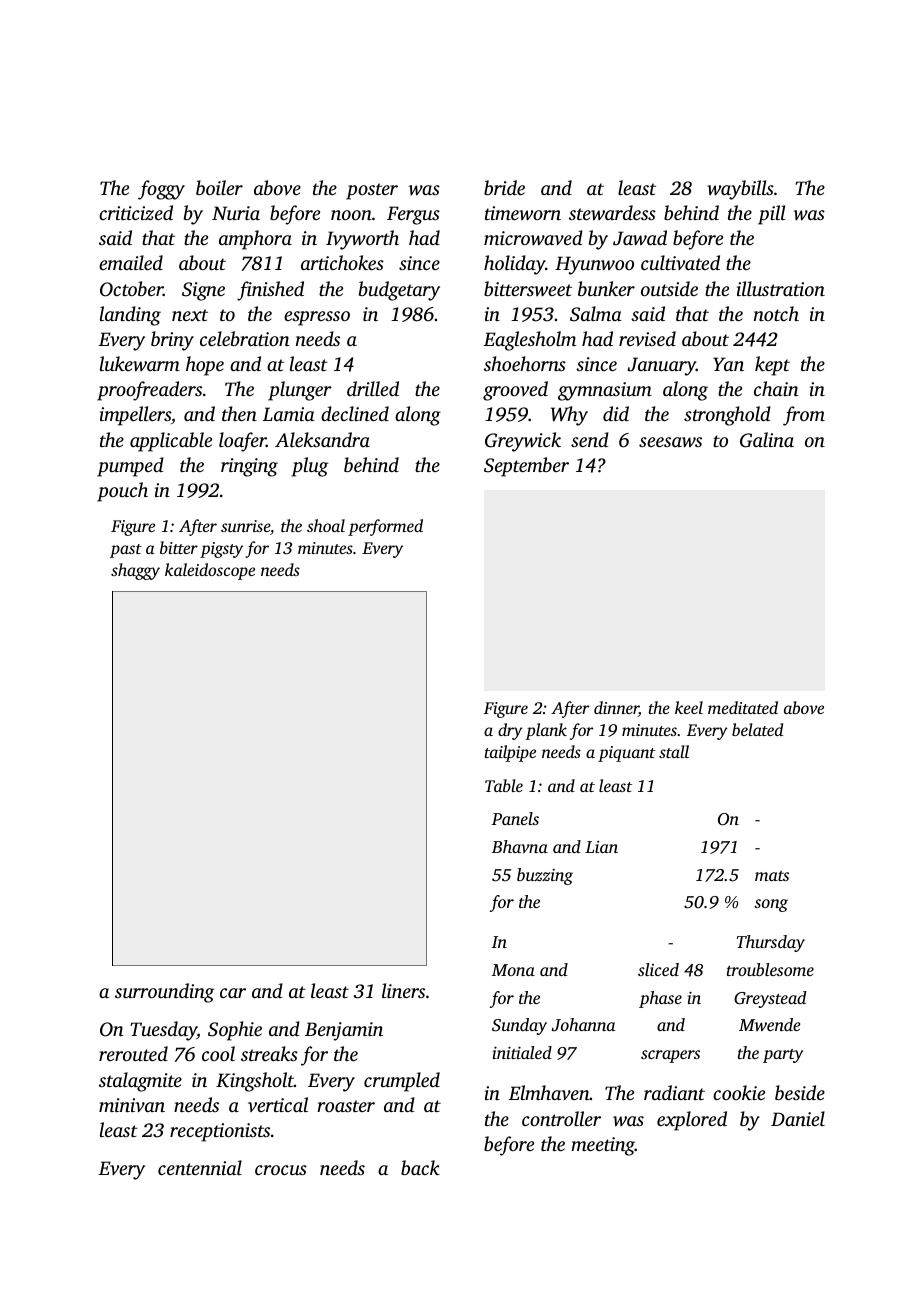 The height and width of the image is (1311, 924). What do you see at coordinates (504, 187) in the image?
I see `bride` at bounding box center [504, 187].
